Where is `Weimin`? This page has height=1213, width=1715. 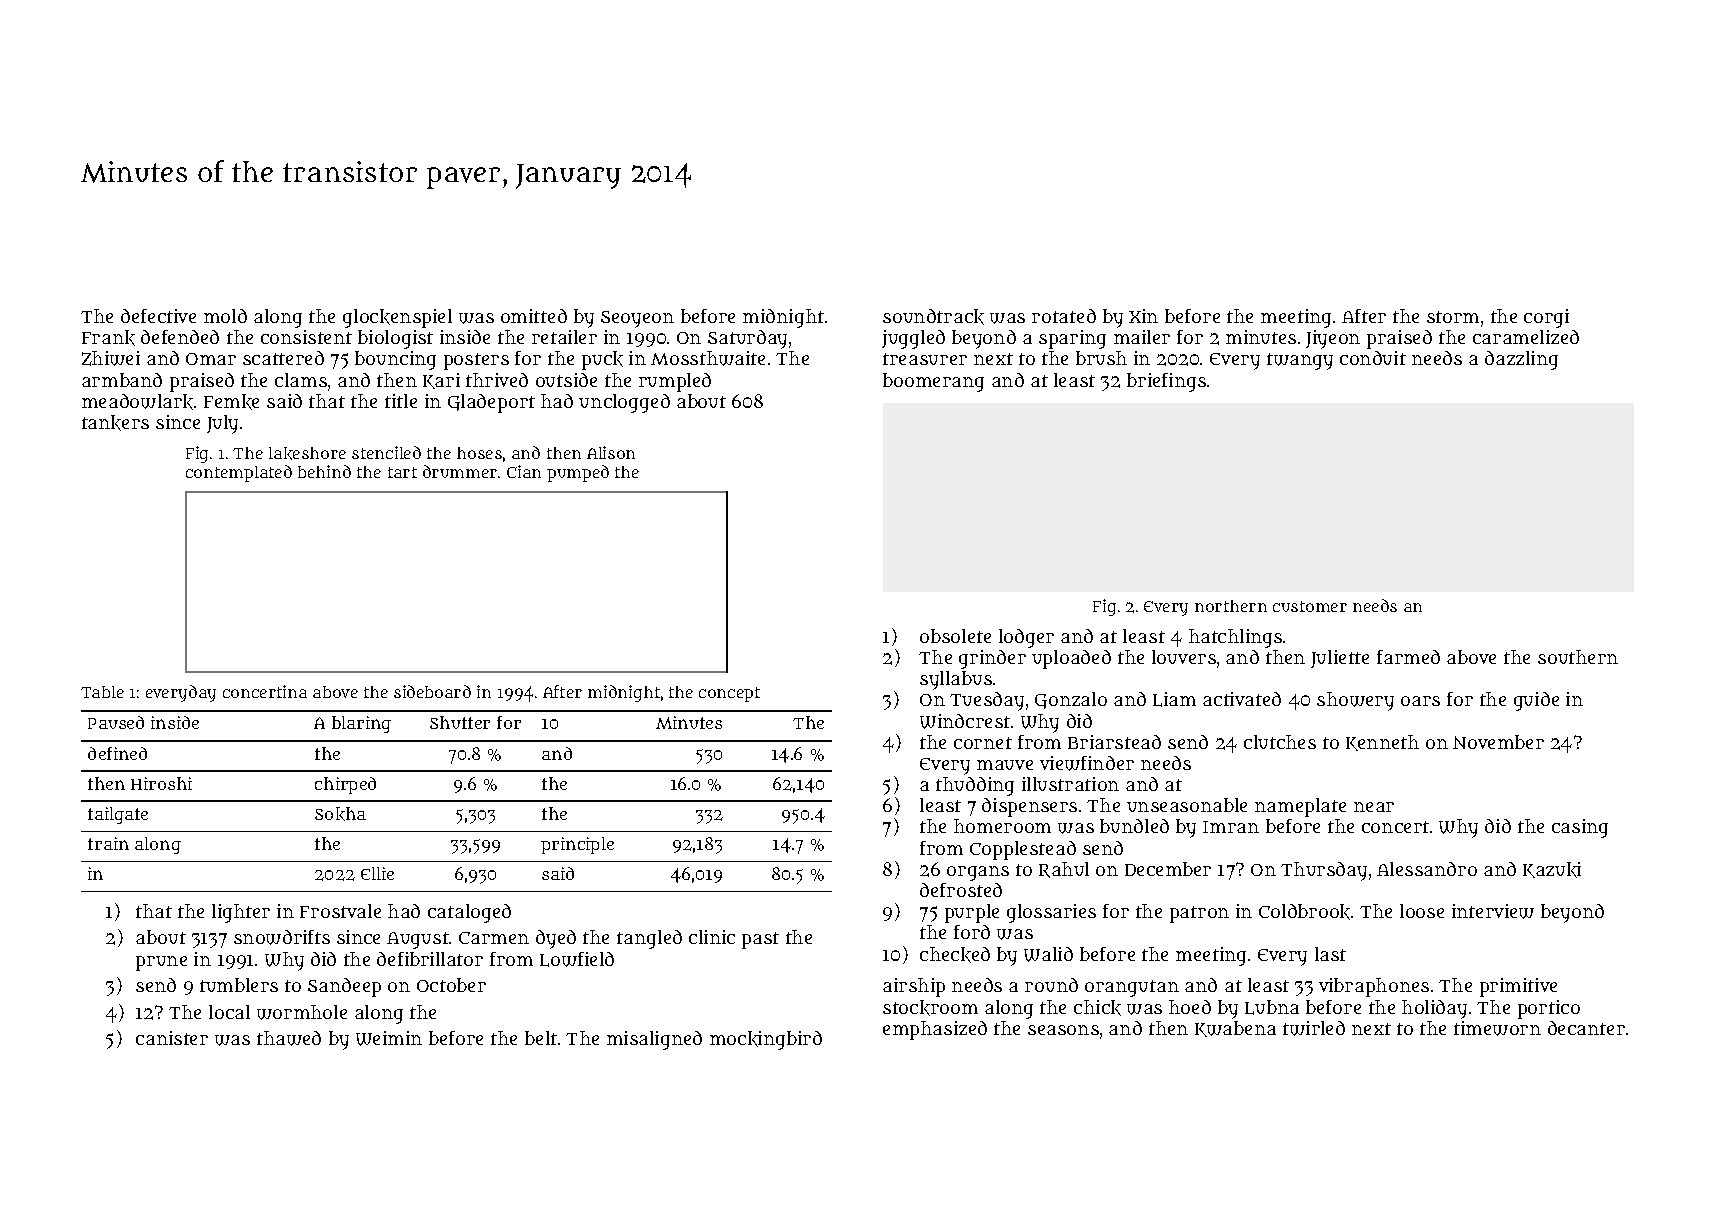
Weimin is located at coordinates (389, 1038).
